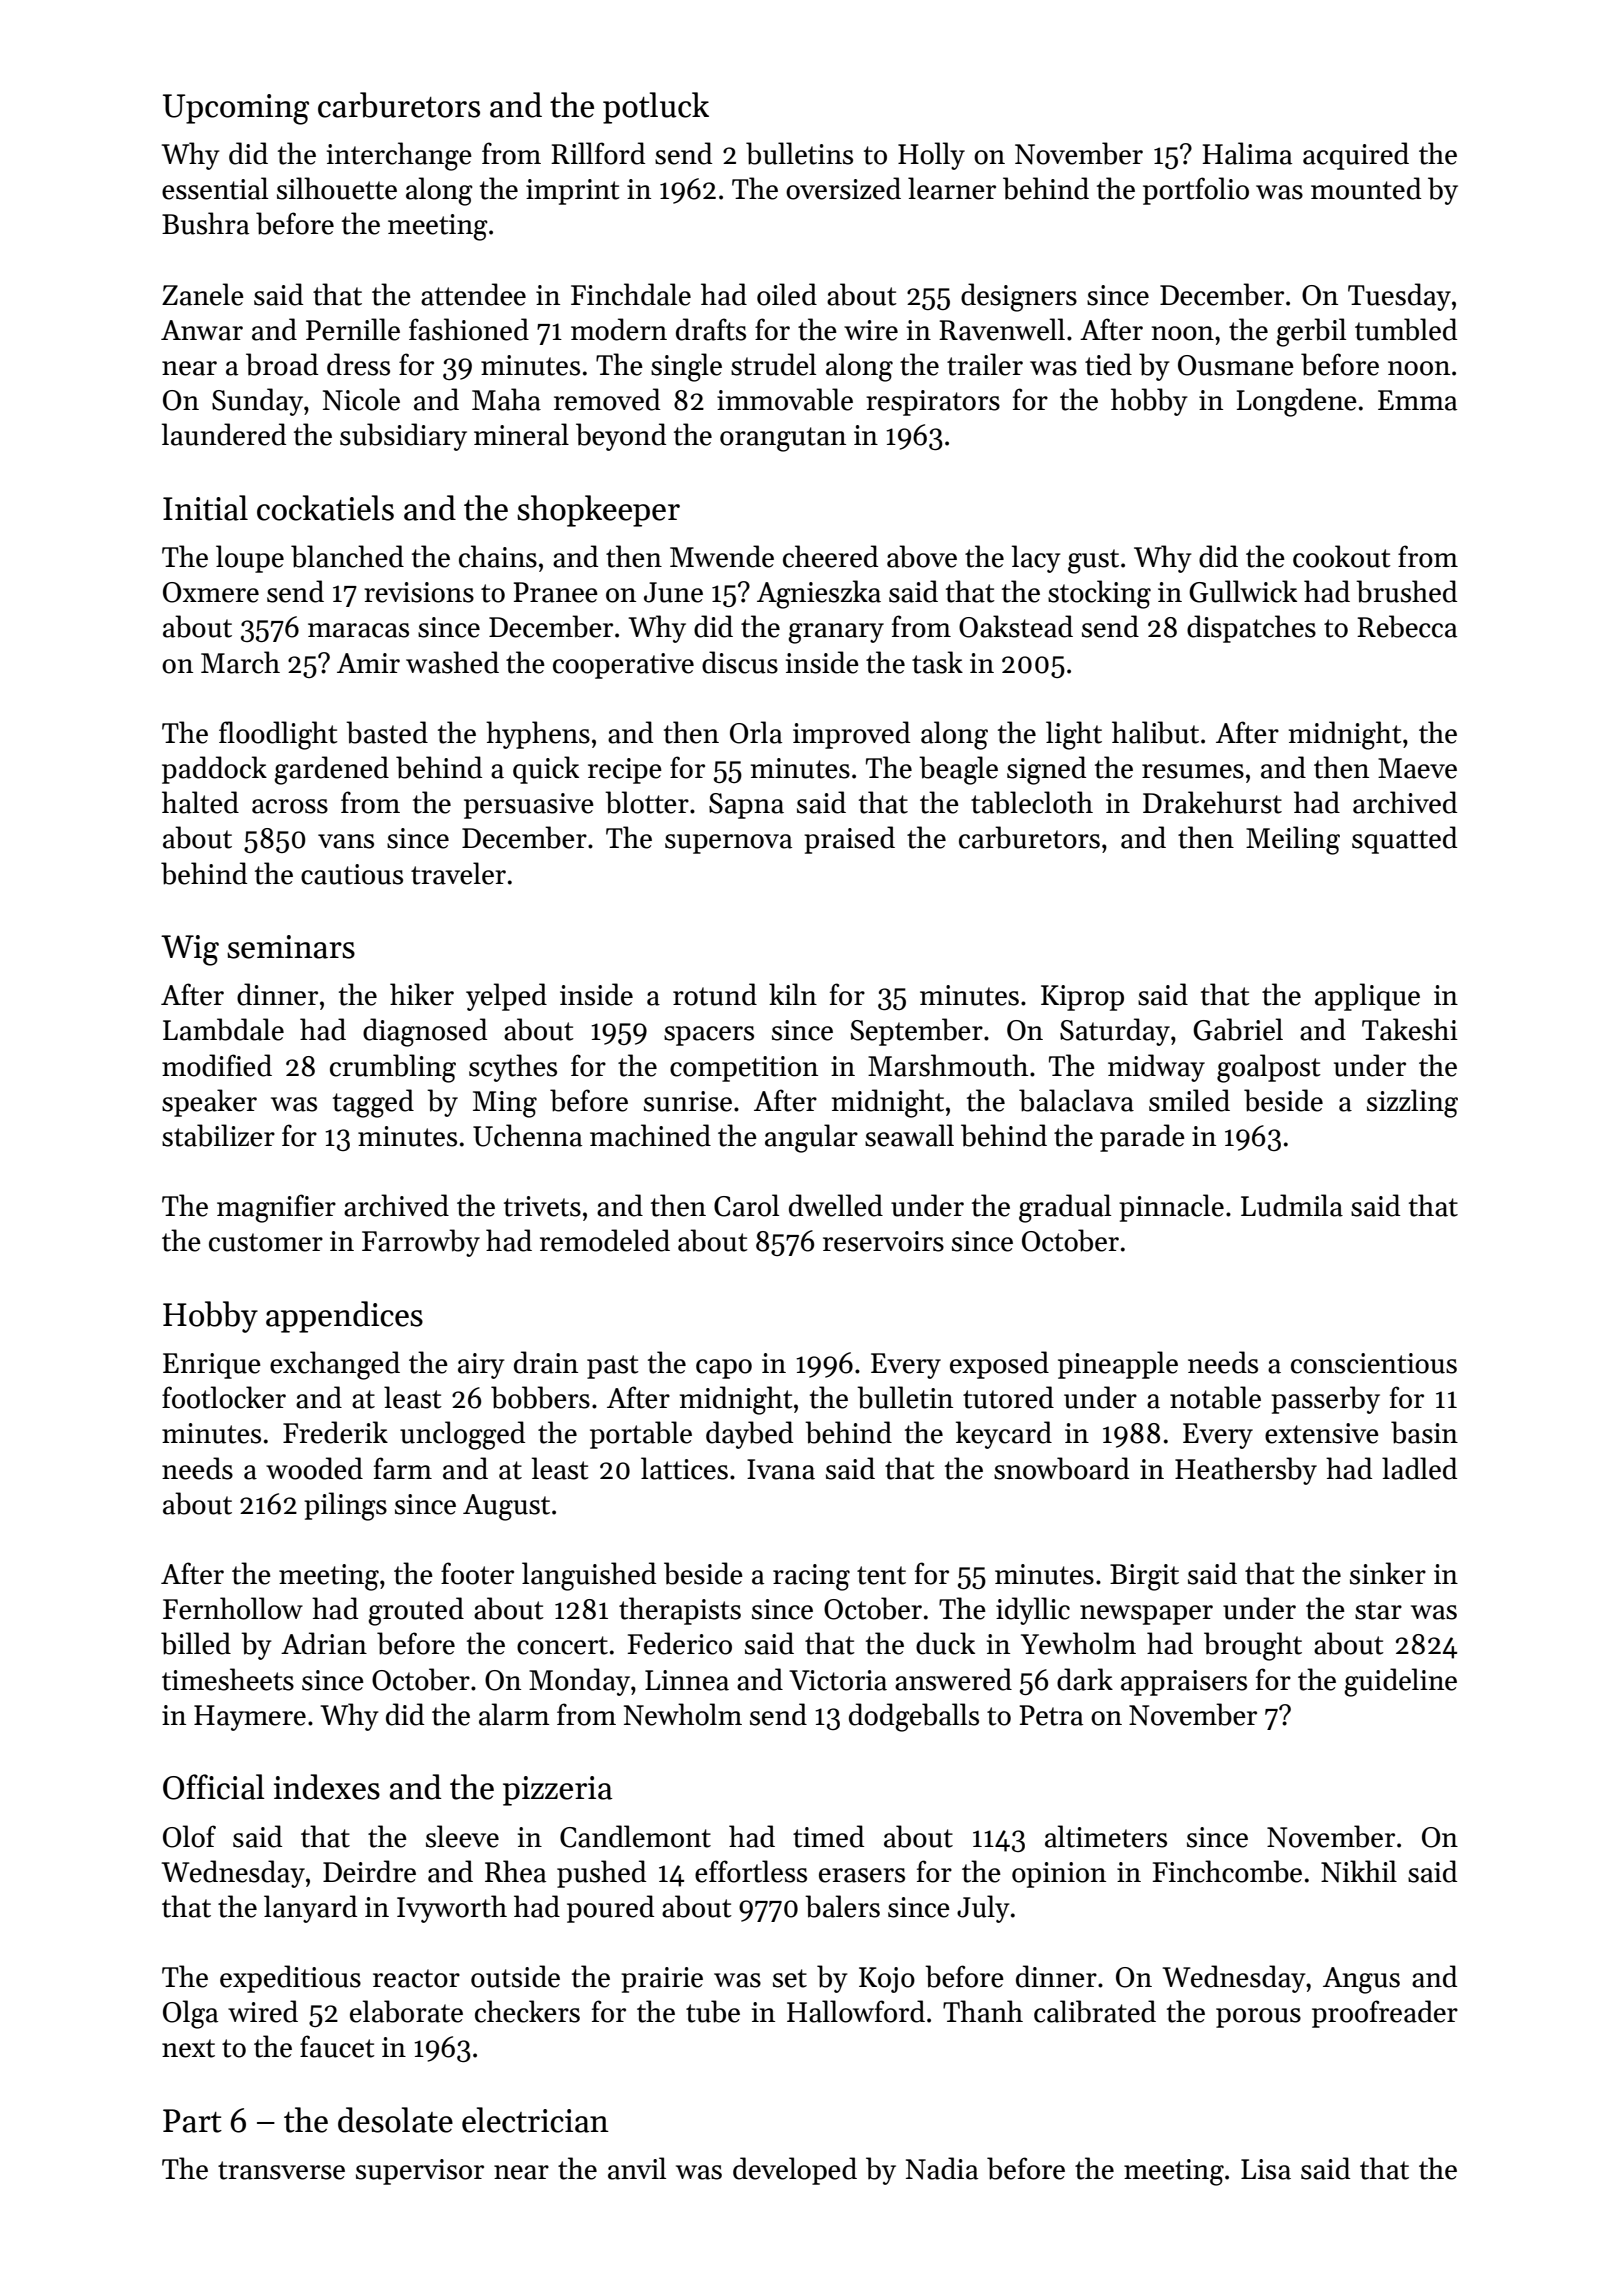 Image resolution: width=1620 pixels, height=2292 pixels. What do you see at coordinates (420, 2172) in the screenshot?
I see `supervisor` at bounding box center [420, 2172].
